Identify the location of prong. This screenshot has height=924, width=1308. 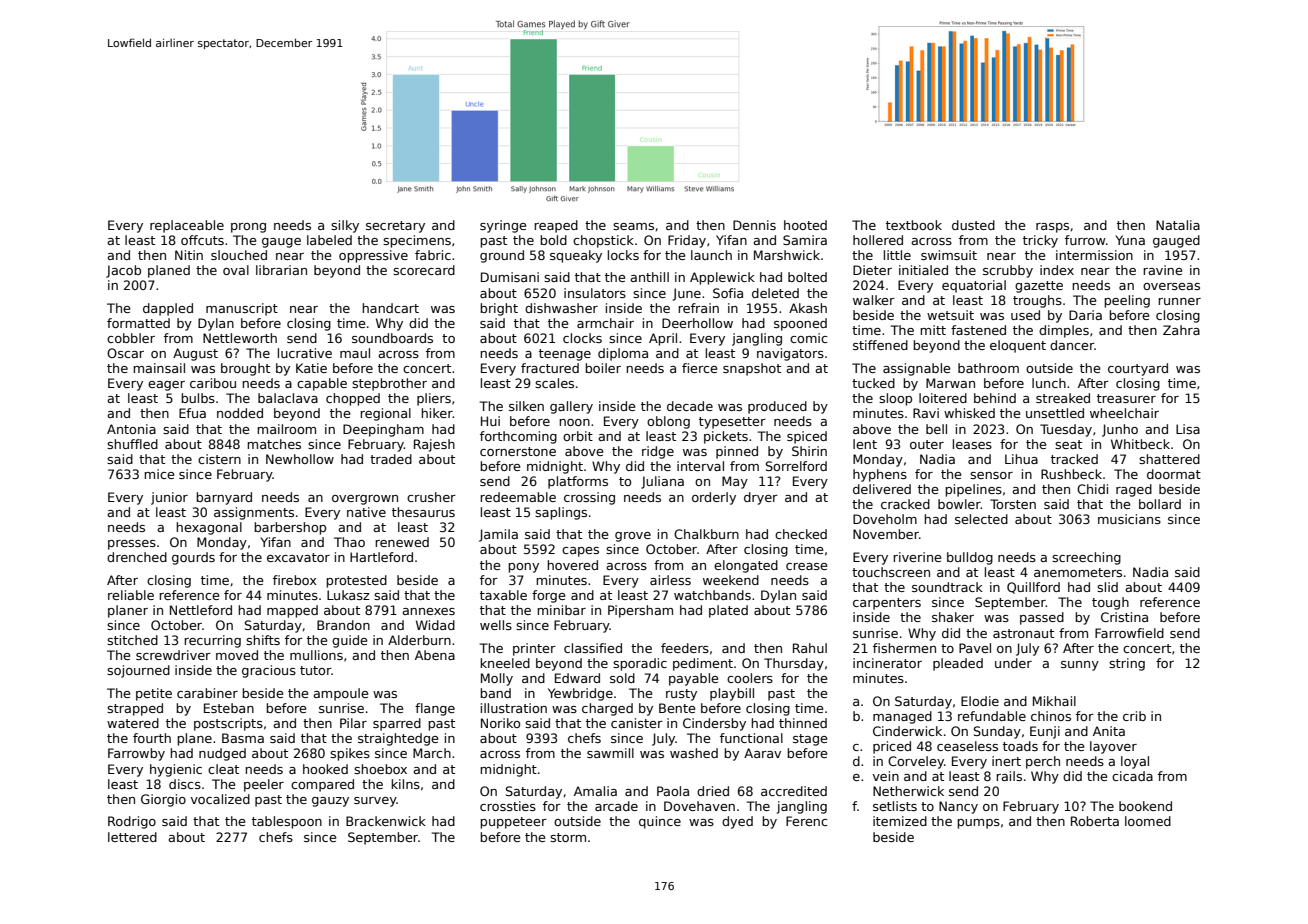
(248, 228).
